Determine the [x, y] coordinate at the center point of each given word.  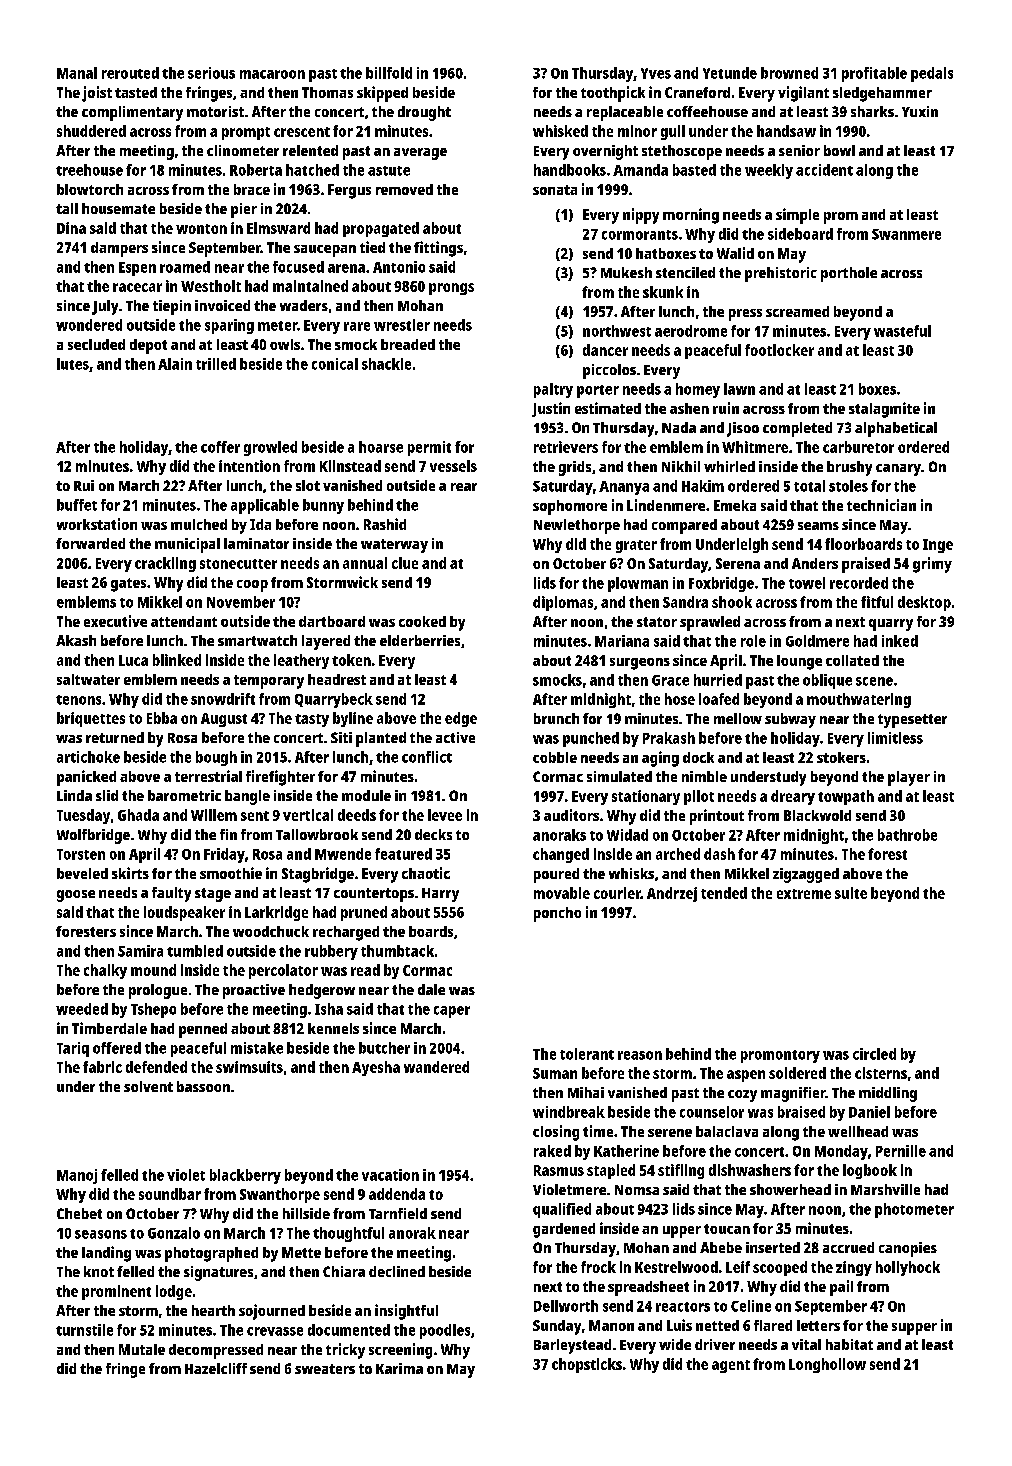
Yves [656, 73]
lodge [174, 1292]
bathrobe [907, 835]
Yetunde [730, 73]
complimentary [132, 113]
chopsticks [587, 1365]
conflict [427, 757]
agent [731, 1366]
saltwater [88, 679]
